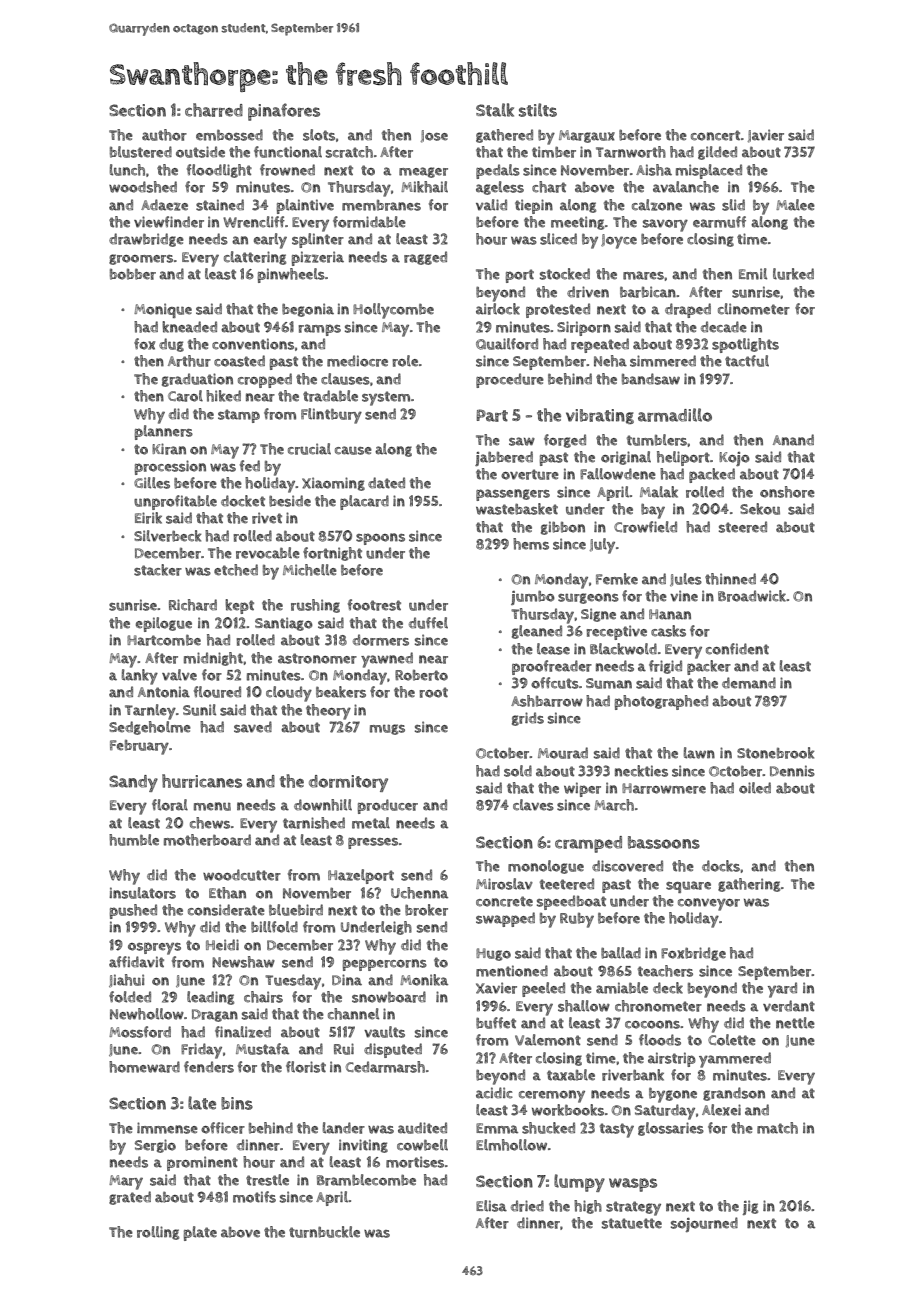 The height and width of the screenshot is (1308, 924). I want to click on saved, so click(253, 727).
